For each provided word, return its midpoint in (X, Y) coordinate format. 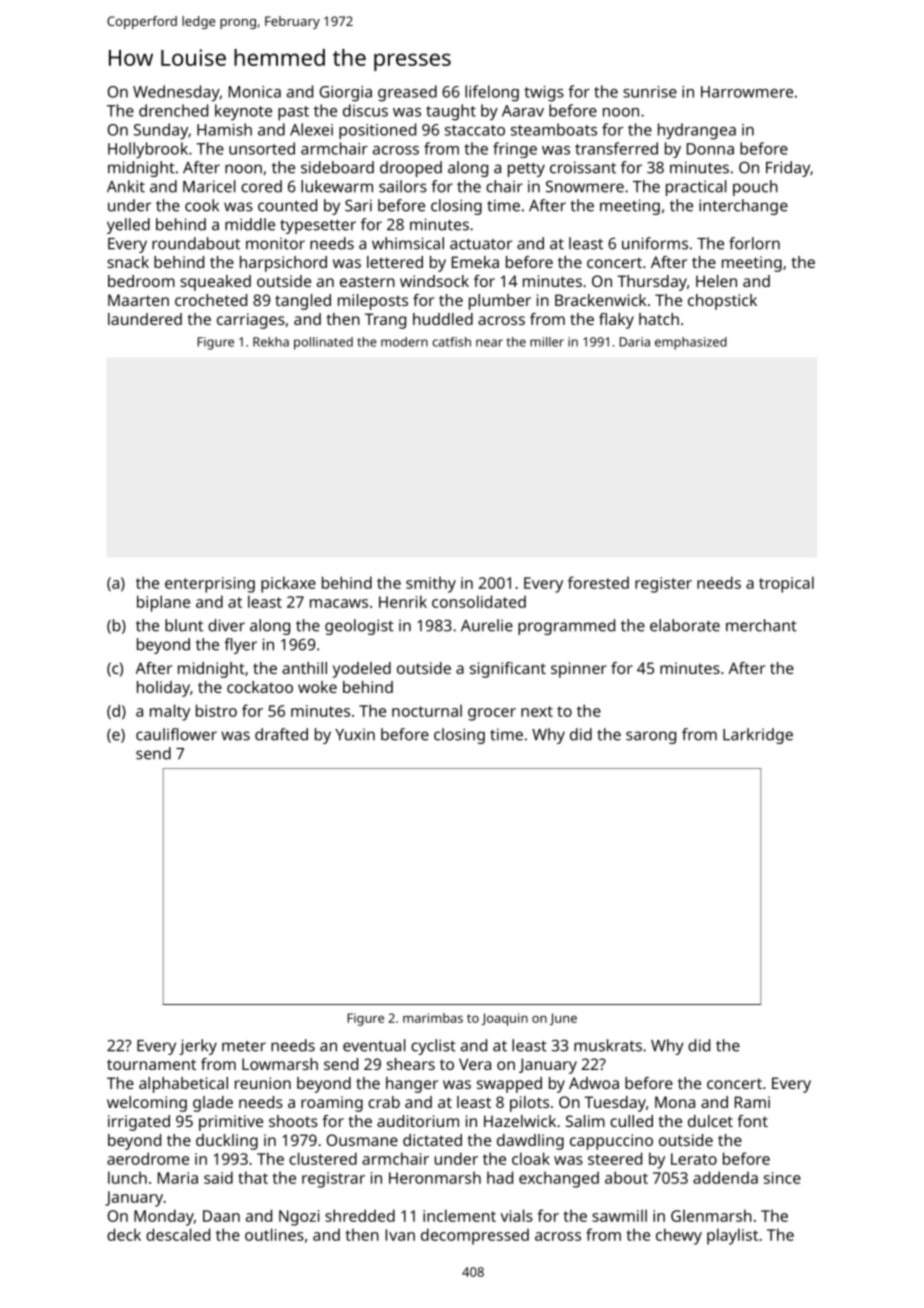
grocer (492, 714)
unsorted (262, 148)
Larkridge (758, 736)
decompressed (475, 1236)
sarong (651, 737)
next (537, 711)
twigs (544, 94)
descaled (178, 1234)
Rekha (271, 342)
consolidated (479, 601)
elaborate (685, 625)
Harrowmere (747, 92)
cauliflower (176, 734)
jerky (198, 1047)
